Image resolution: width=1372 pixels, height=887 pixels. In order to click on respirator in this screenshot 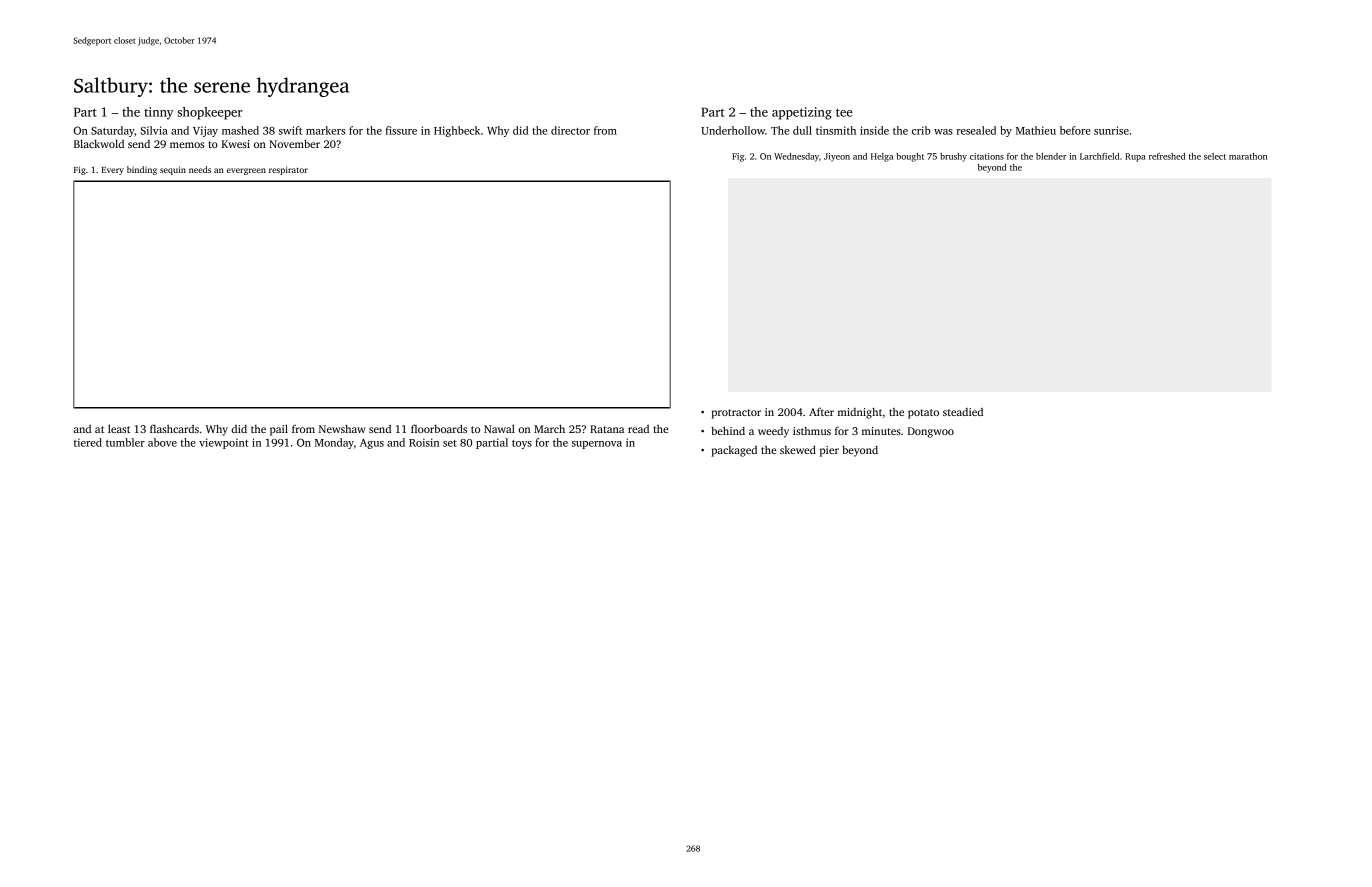, I will do `click(288, 170)`.
